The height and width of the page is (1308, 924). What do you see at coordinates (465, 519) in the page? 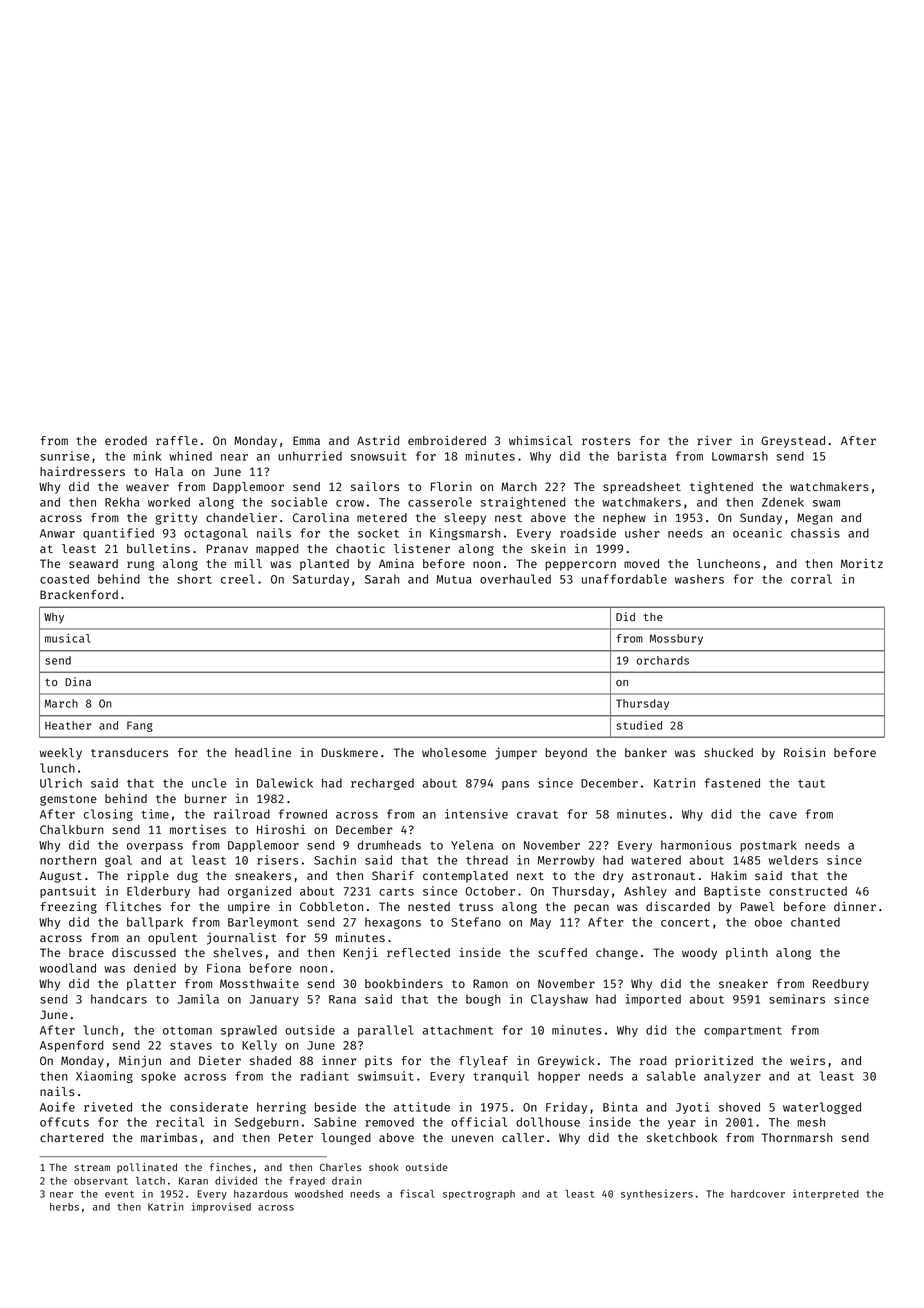
I see `sleepy` at bounding box center [465, 519].
